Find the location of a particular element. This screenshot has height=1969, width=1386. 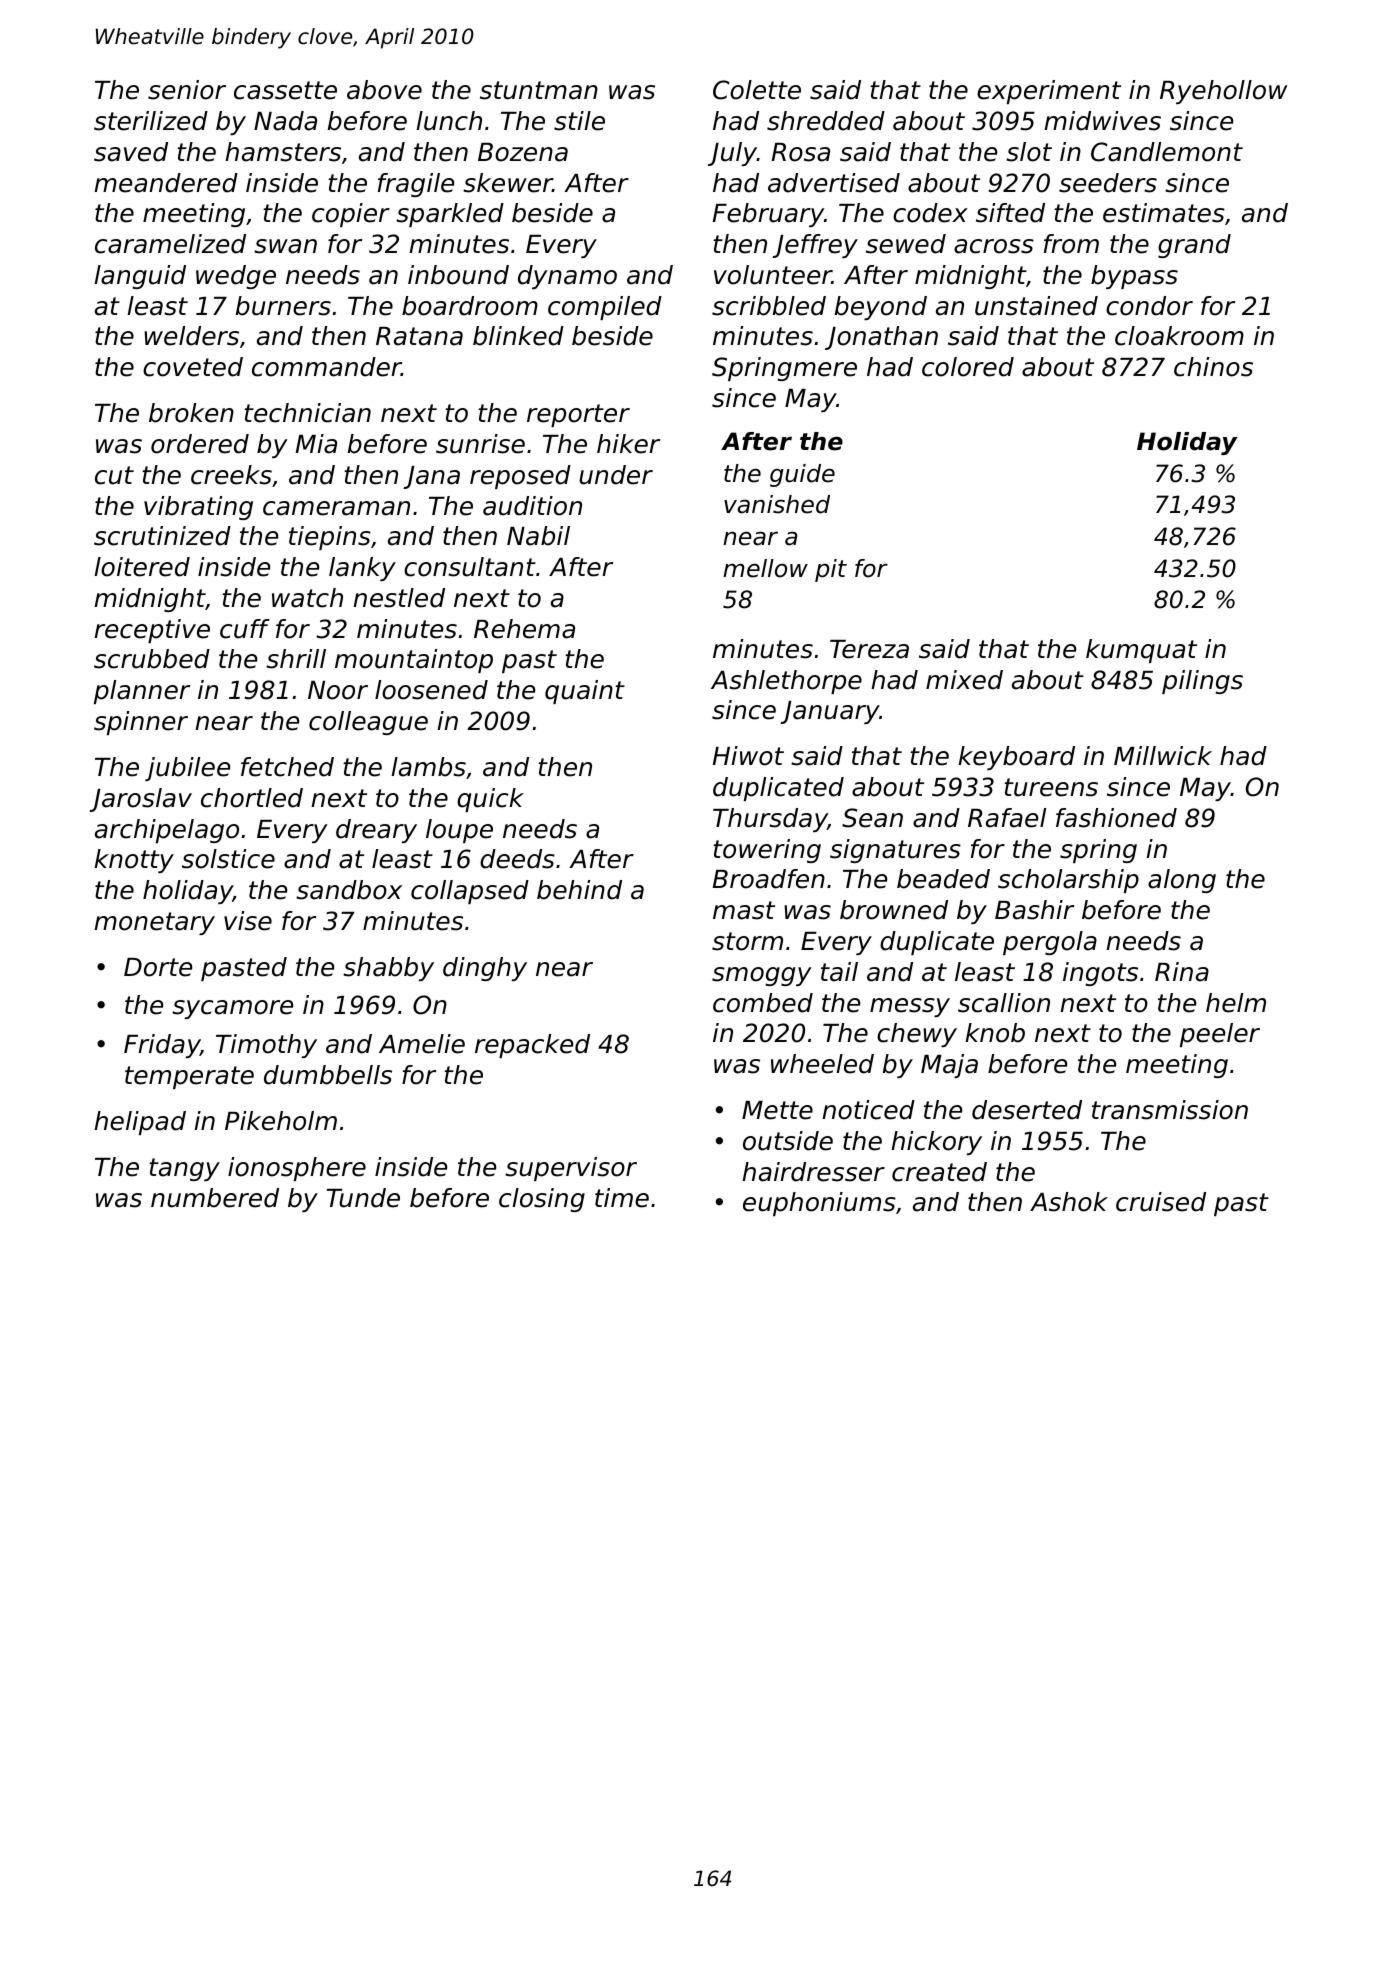

unstained is located at coordinates (1036, 306).
